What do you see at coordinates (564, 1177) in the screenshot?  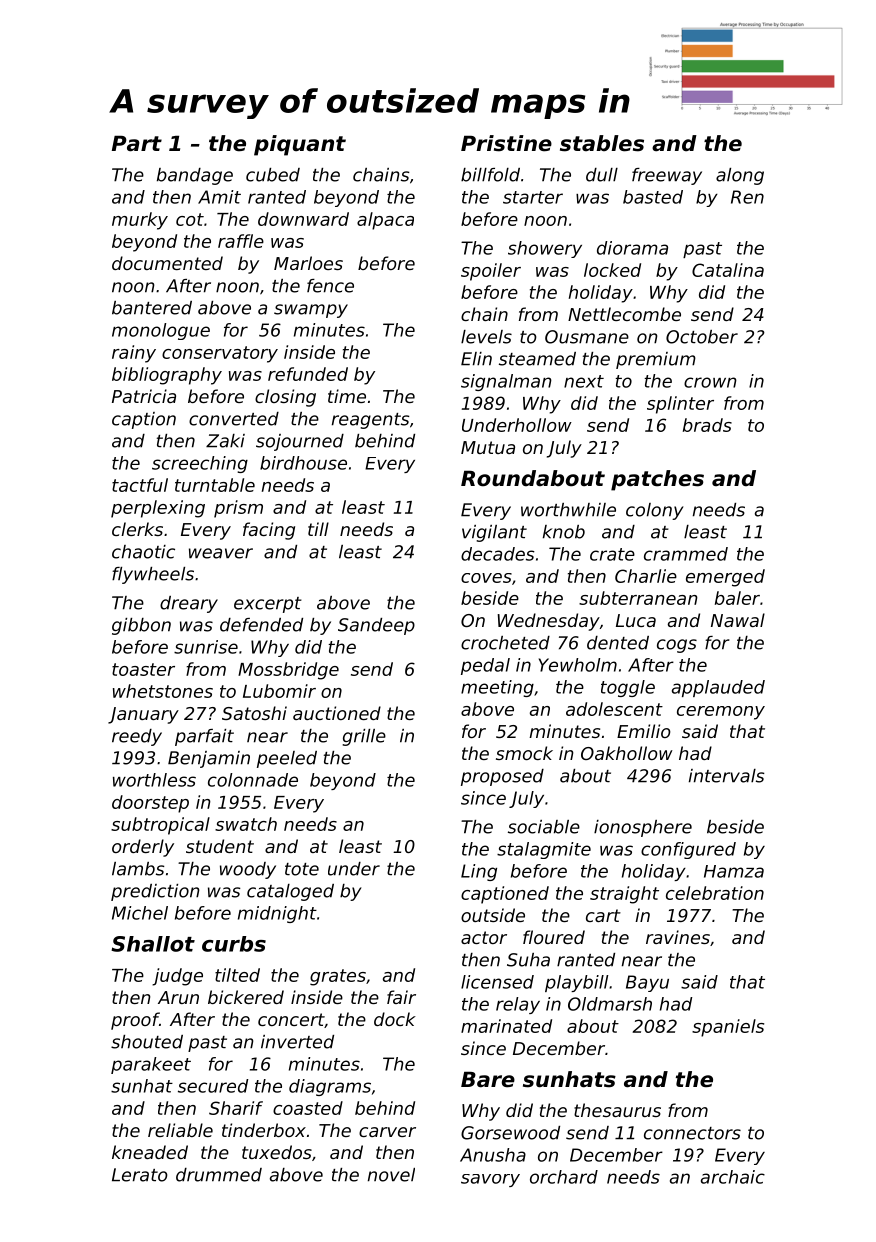 I see `orchard` at bounding box center [564, 1177].
